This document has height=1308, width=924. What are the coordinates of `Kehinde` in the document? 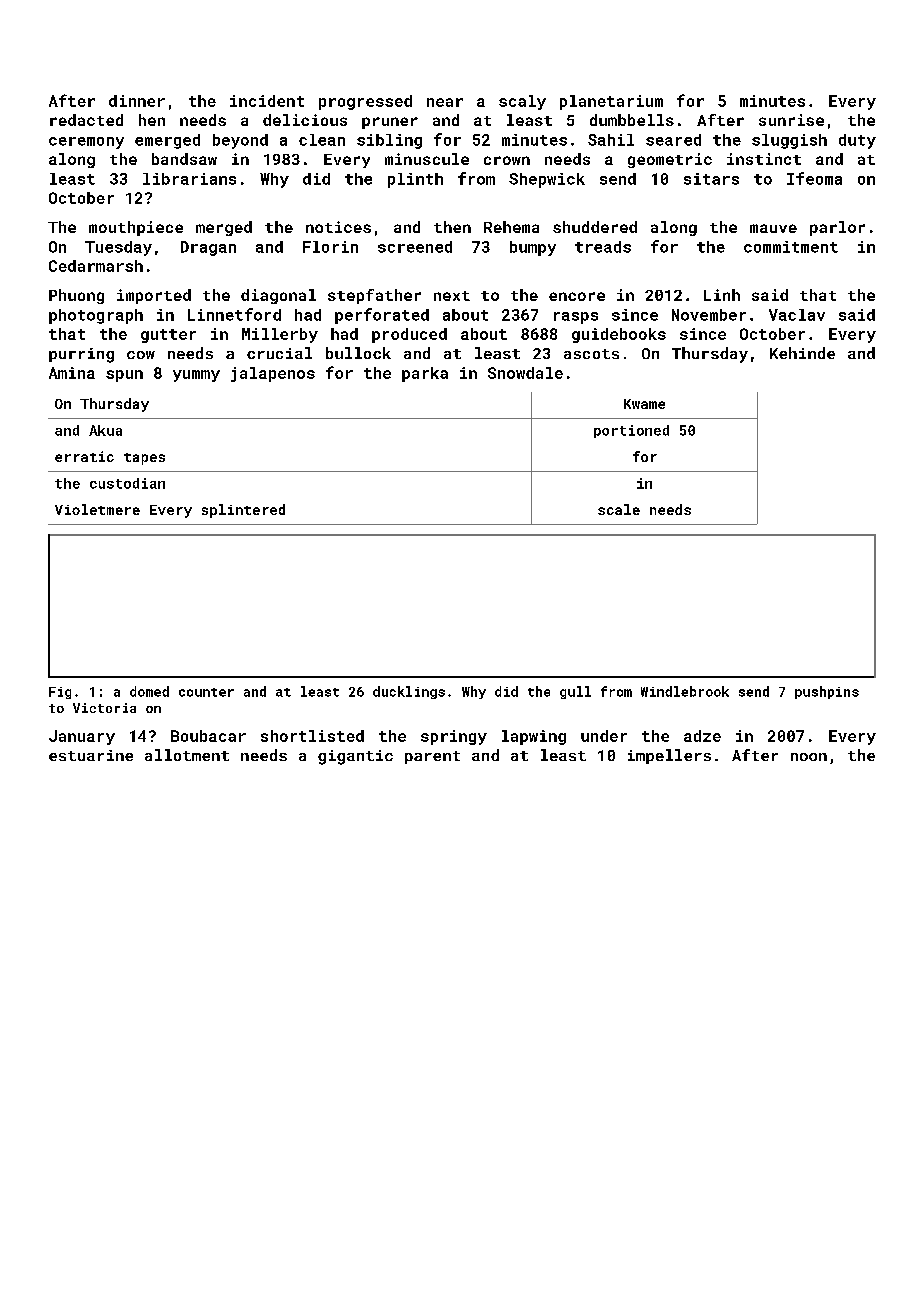 It's located at (802, 353).
